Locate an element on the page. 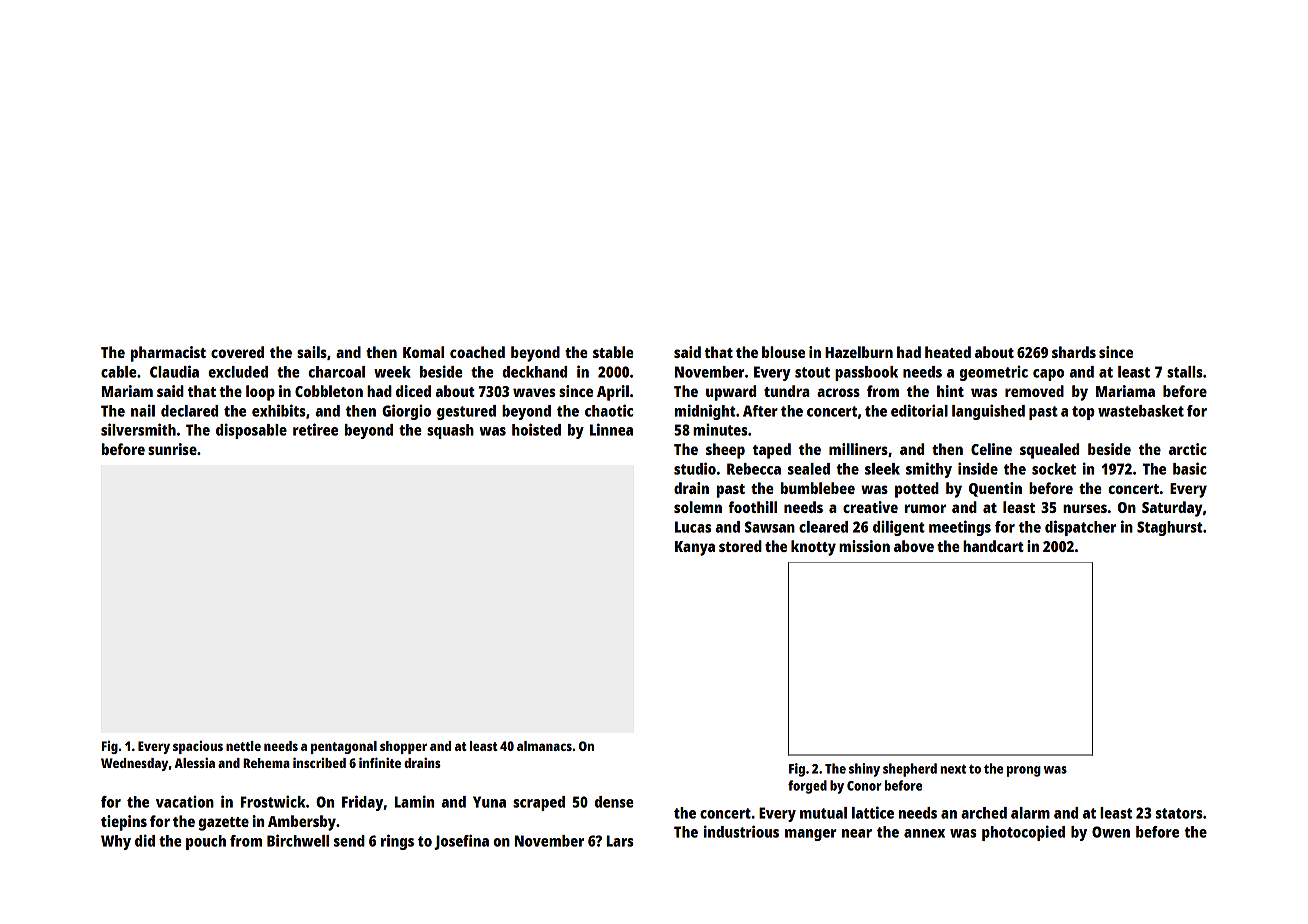  sunrise is located at coordinates (172, 449).
